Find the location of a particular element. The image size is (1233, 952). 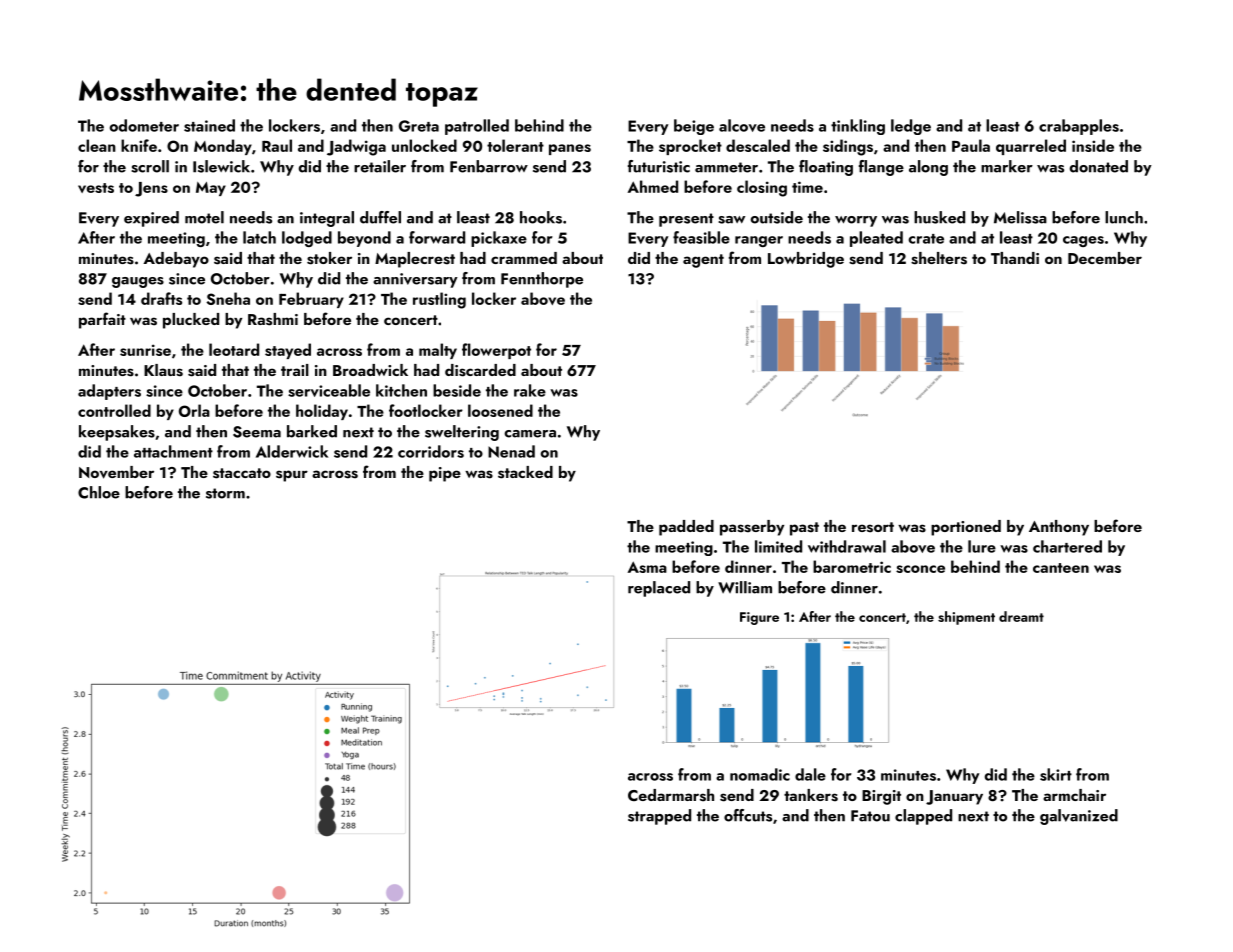

crammed is located at coordinates (524, 258).
